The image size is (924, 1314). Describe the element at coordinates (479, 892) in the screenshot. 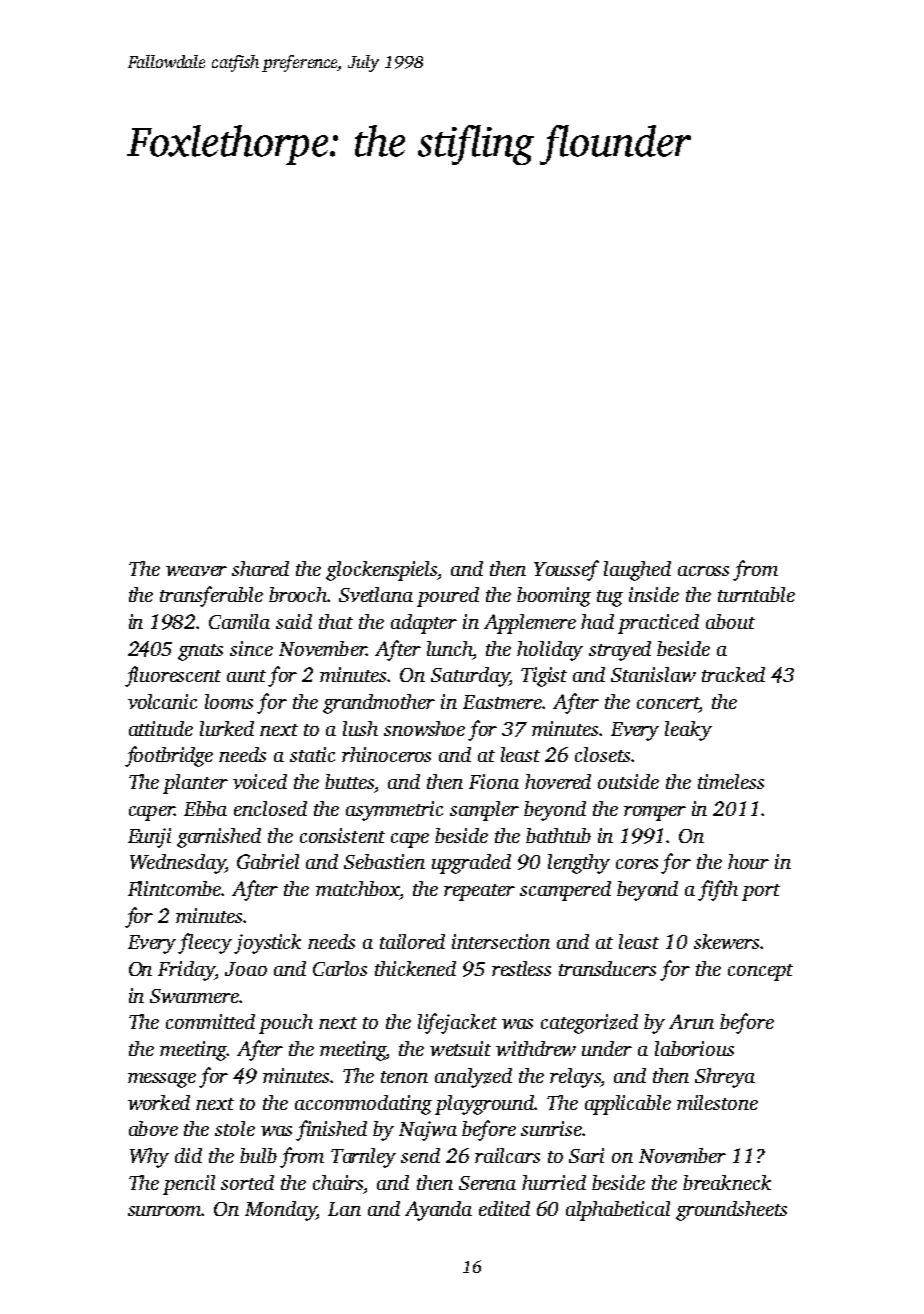

I see `repeater` at that location.
